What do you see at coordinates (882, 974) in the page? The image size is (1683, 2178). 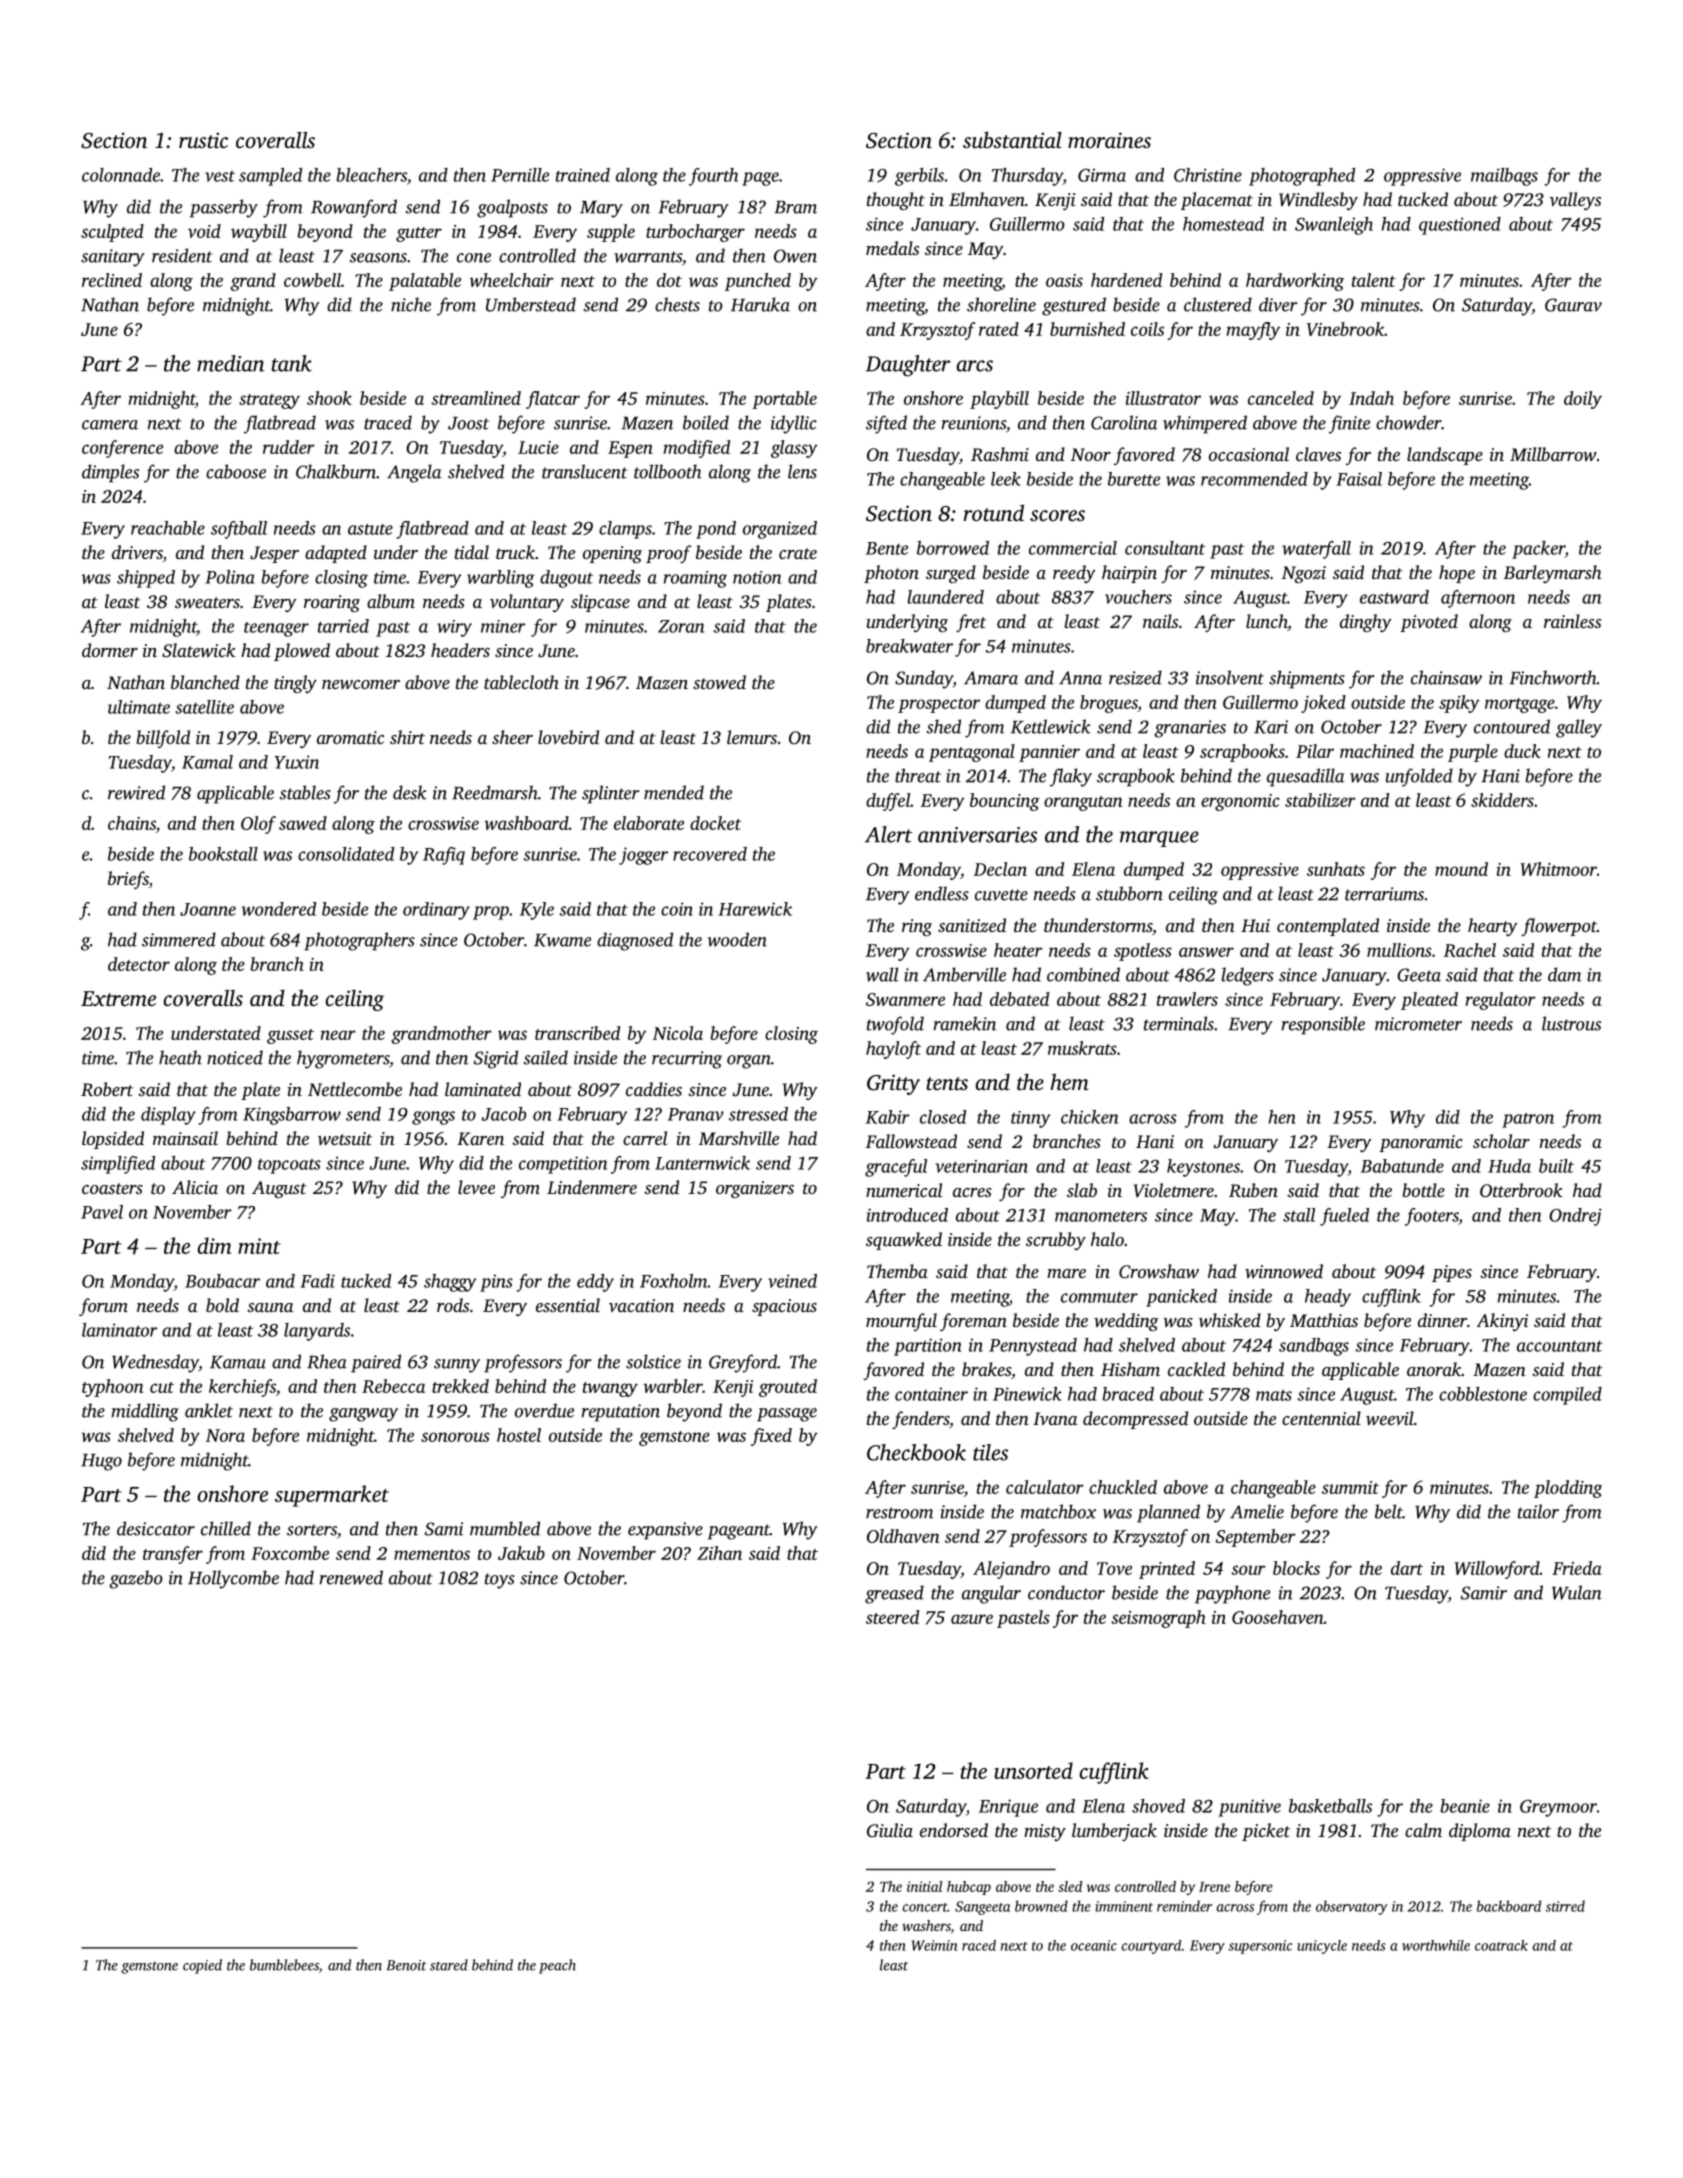 I see `wall` at bounding box center [882, 974].
